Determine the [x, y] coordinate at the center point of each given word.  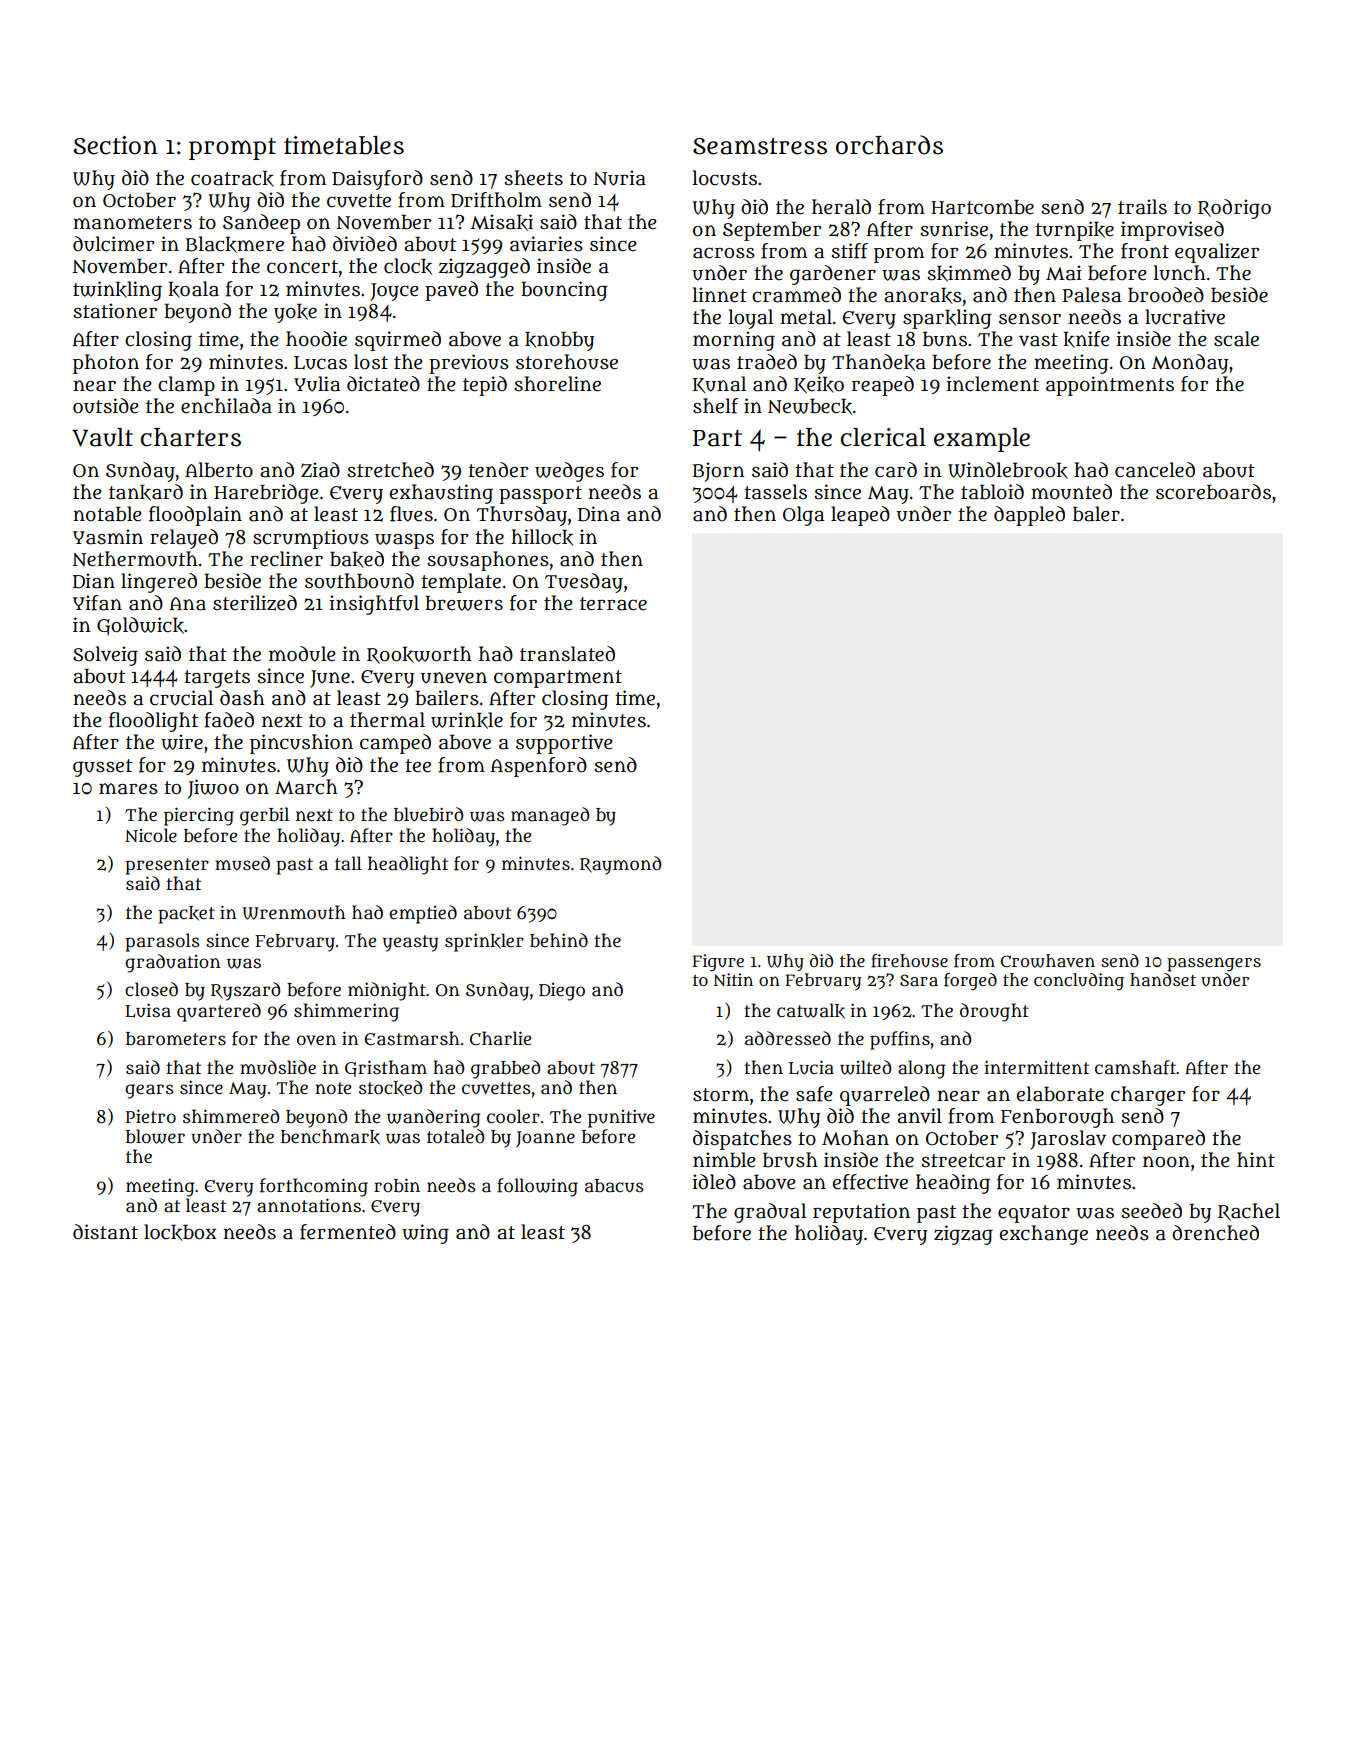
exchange [1044, 1235]
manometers [132, 223]
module [302, 654]
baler [1096, 514]
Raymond [620, 865]
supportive [564, 744]
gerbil [264, 816]
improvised [1172, 231]
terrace [613, 604]
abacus [614, 1186]
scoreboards [1213, 492]
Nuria [619, 178]
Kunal [719, 384]
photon [106, 364]
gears [149, 1091]
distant [105, 1232]
